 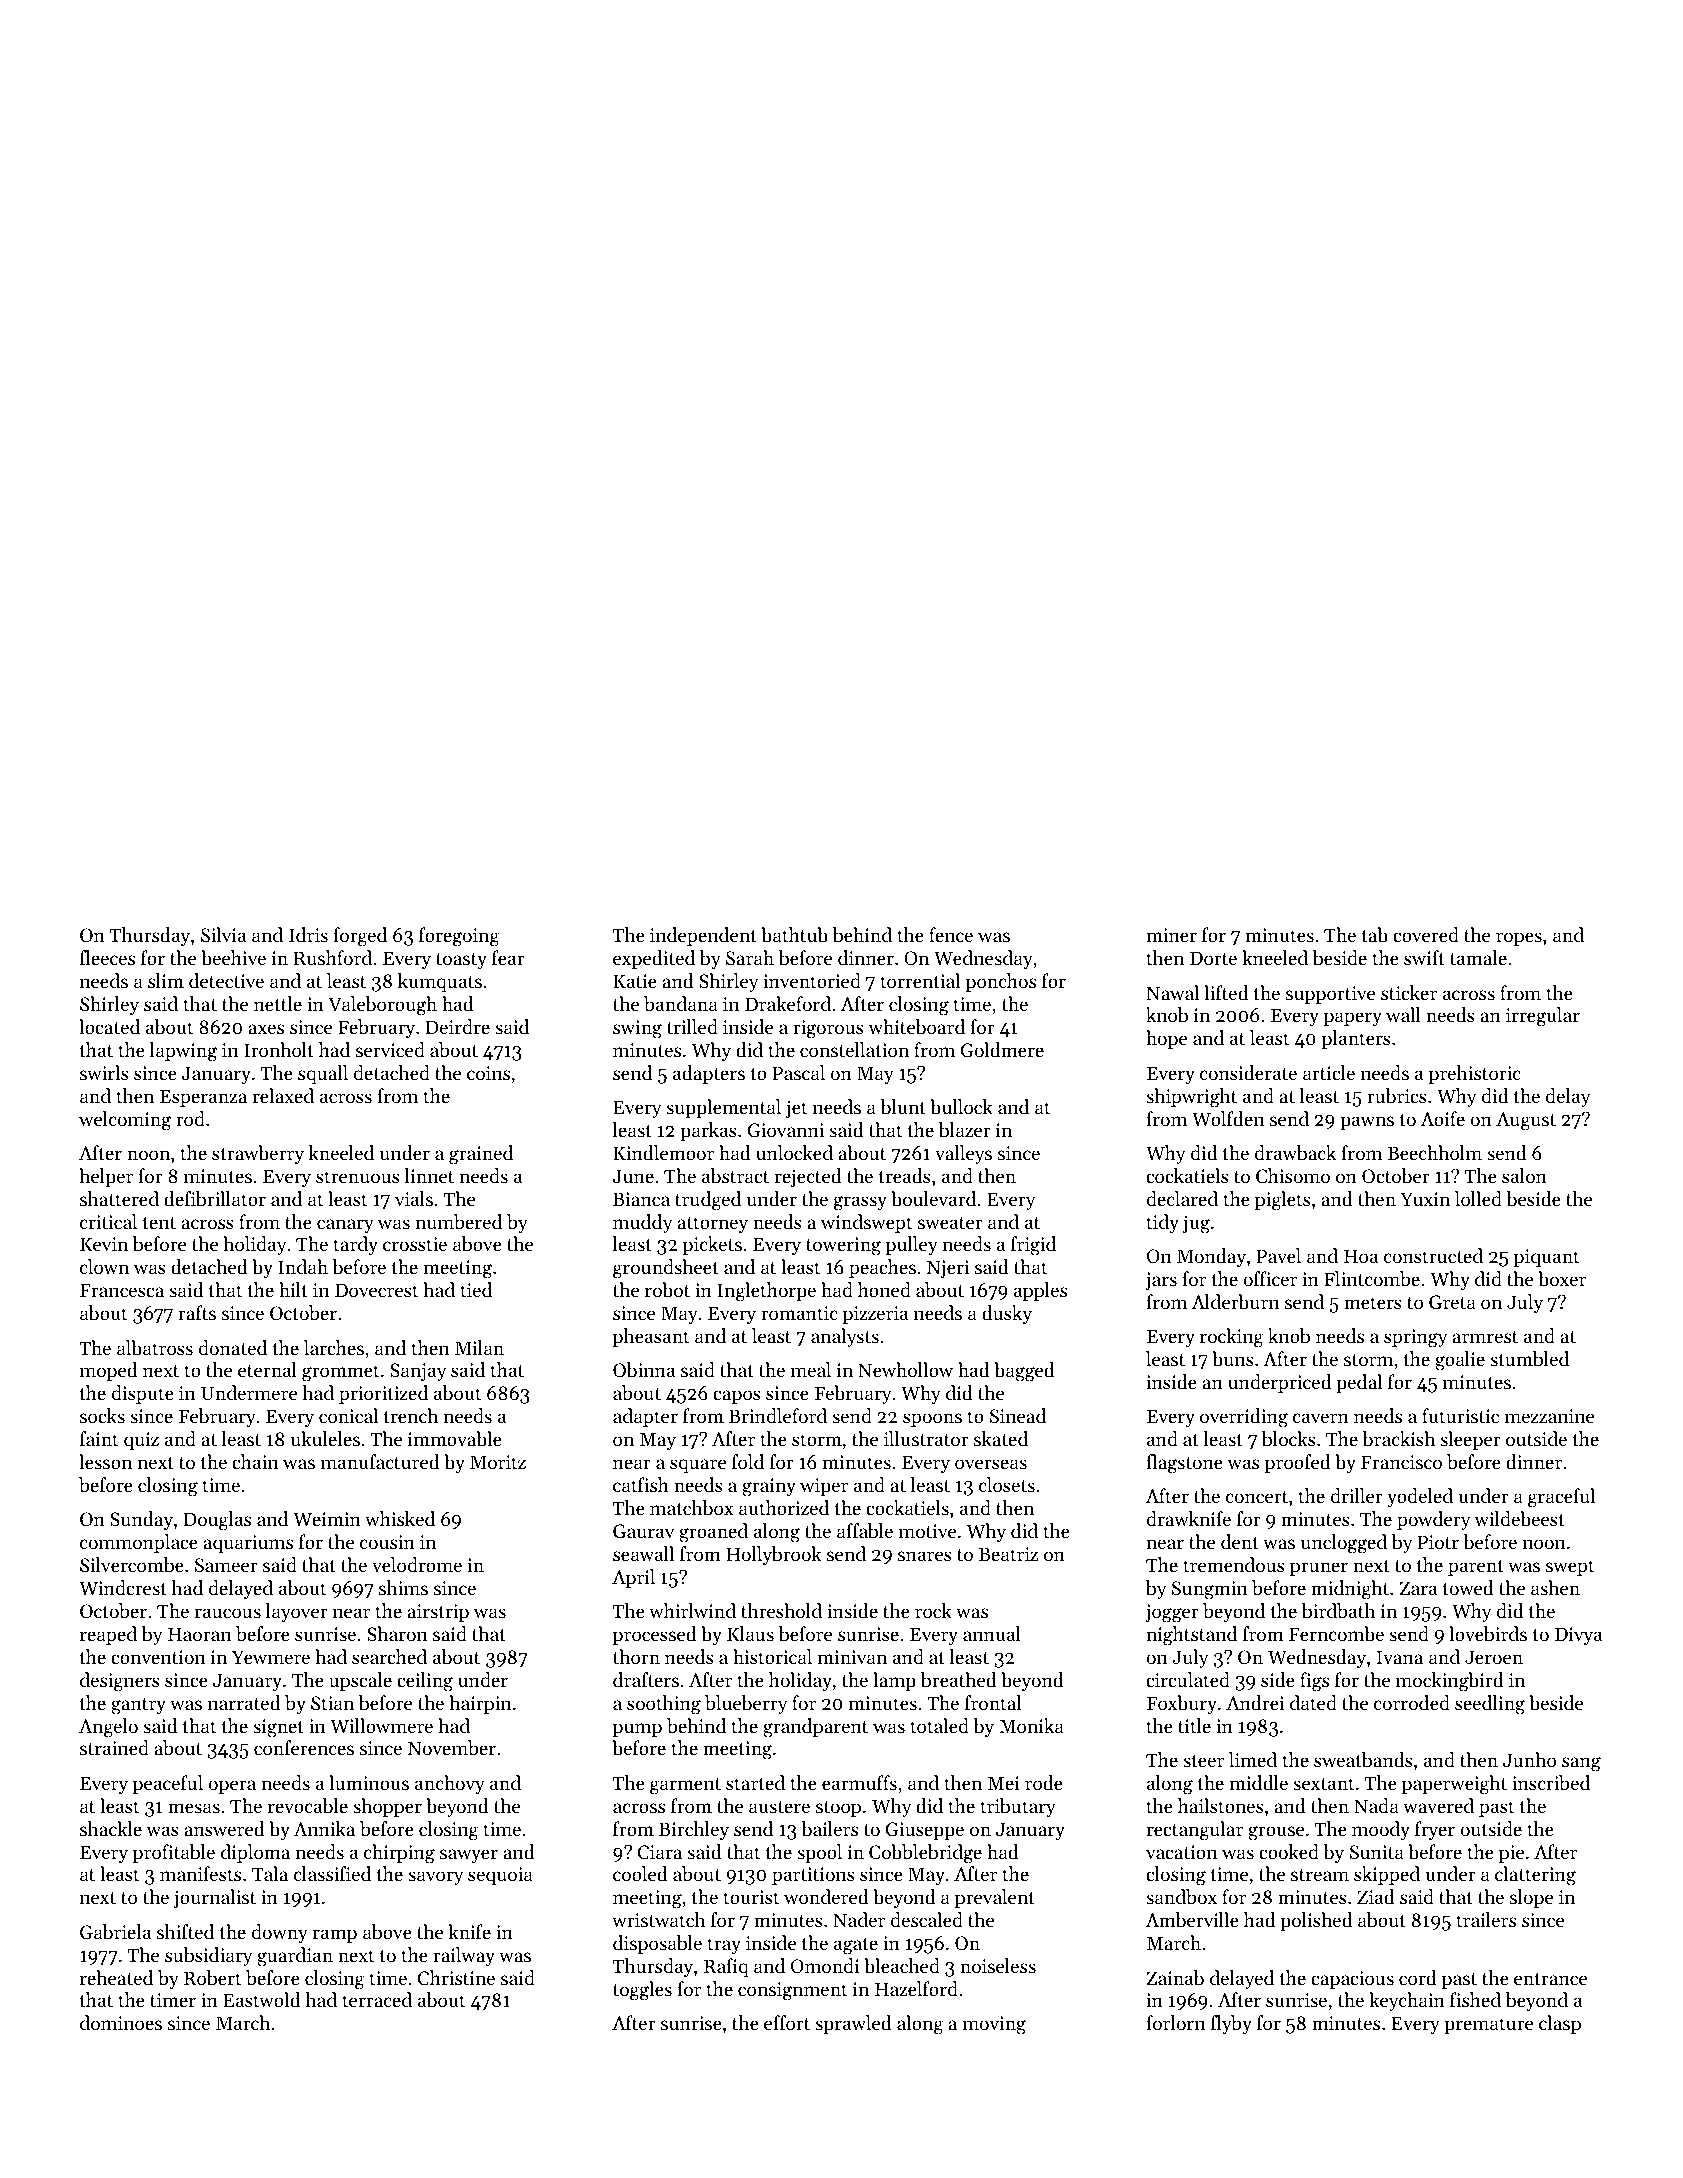 I want to click on hope, so click(x=1166, y=1039).
